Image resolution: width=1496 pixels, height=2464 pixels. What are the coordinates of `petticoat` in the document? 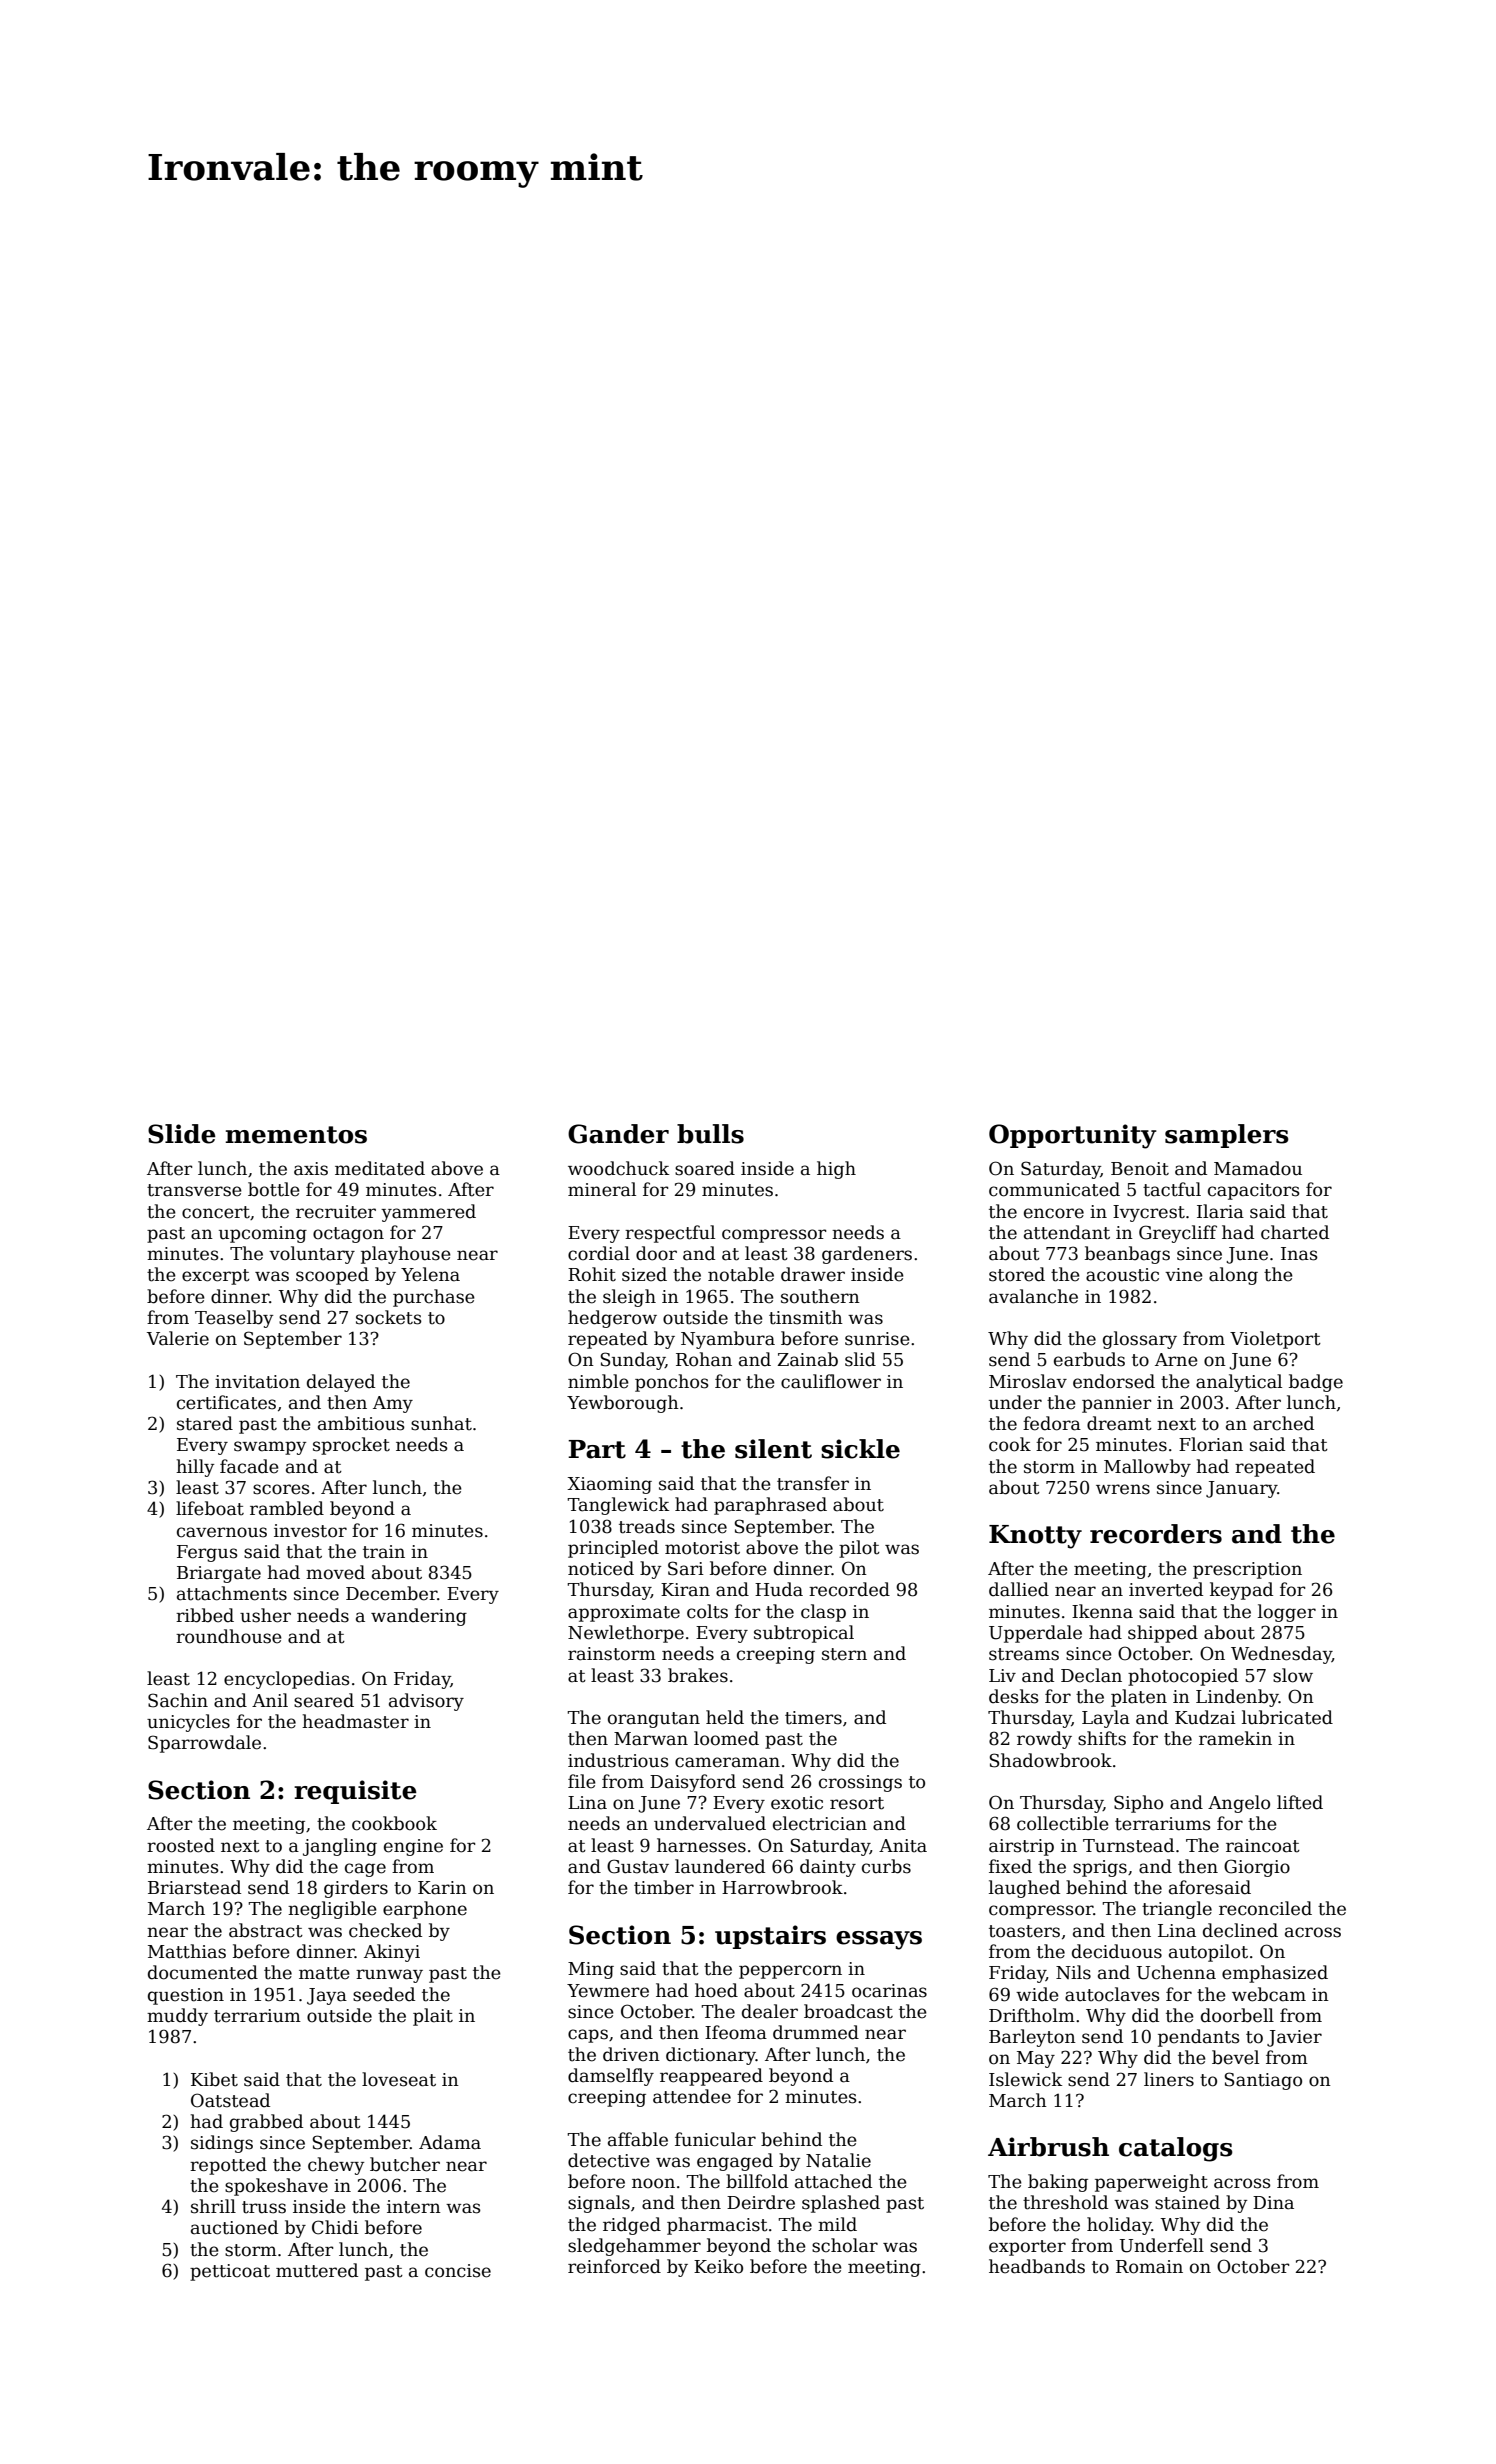 It's located at (230, 2272).
